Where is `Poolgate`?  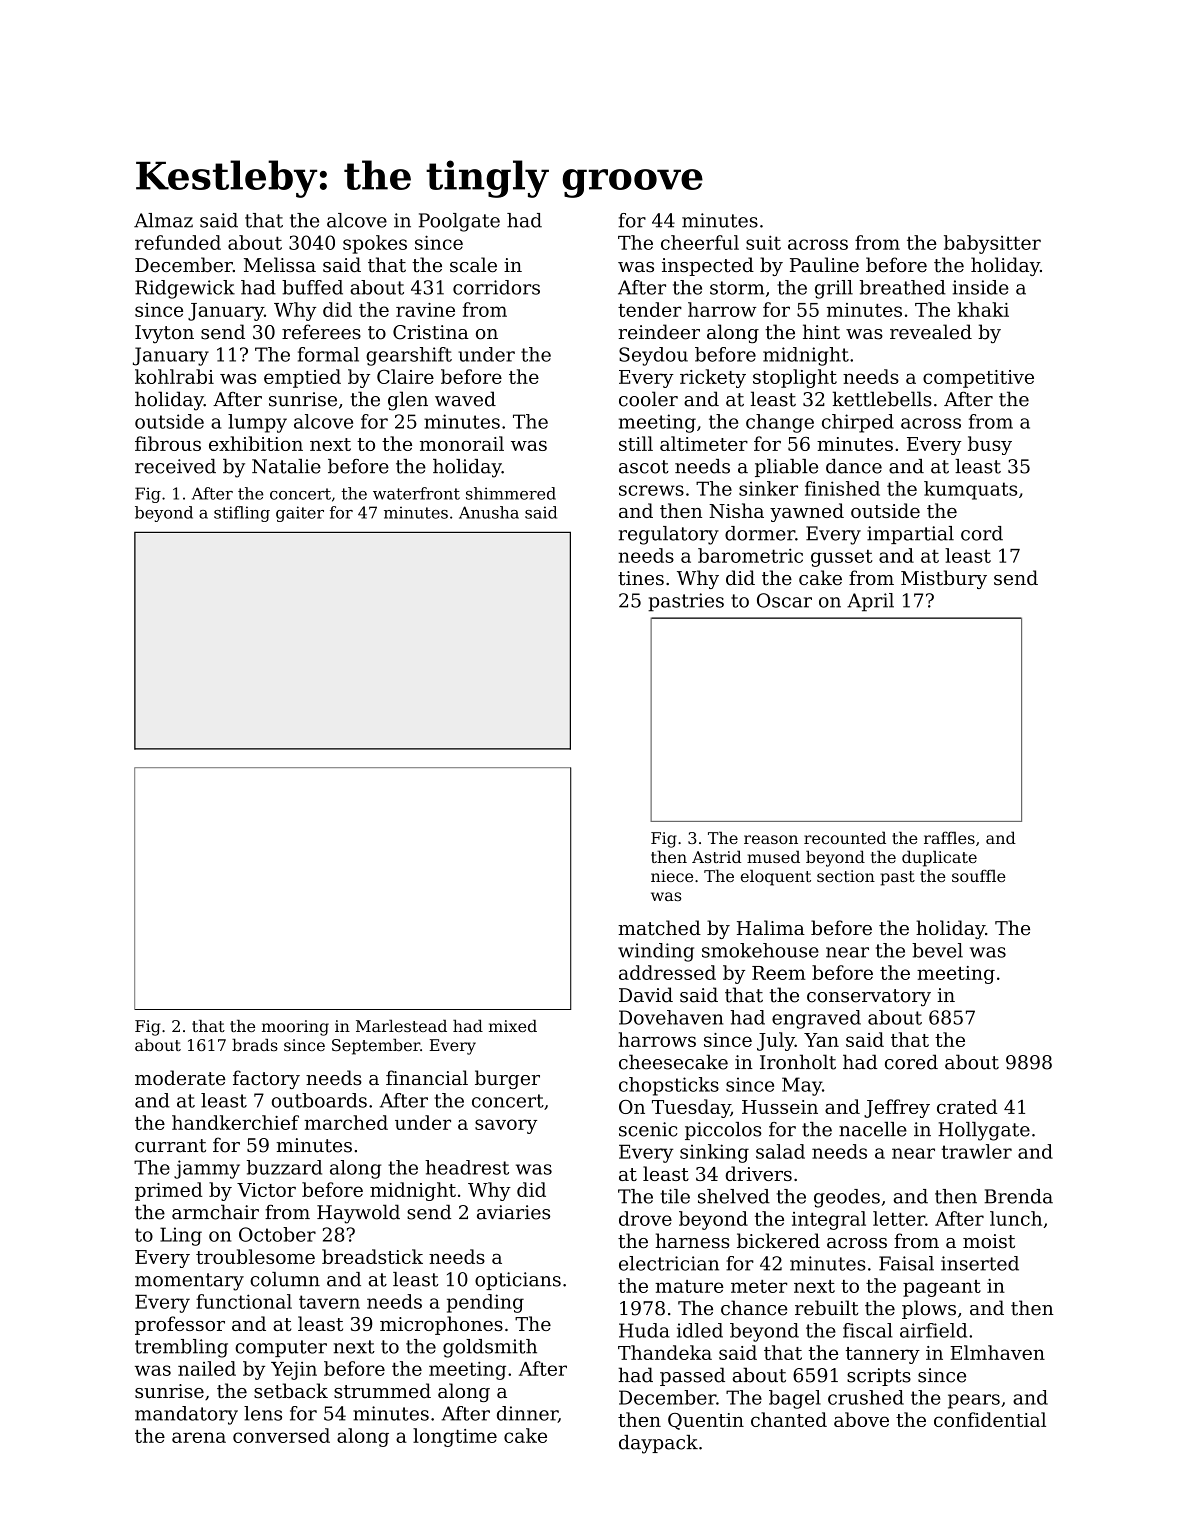
Poolgate is located at coordinates (459, 222).
